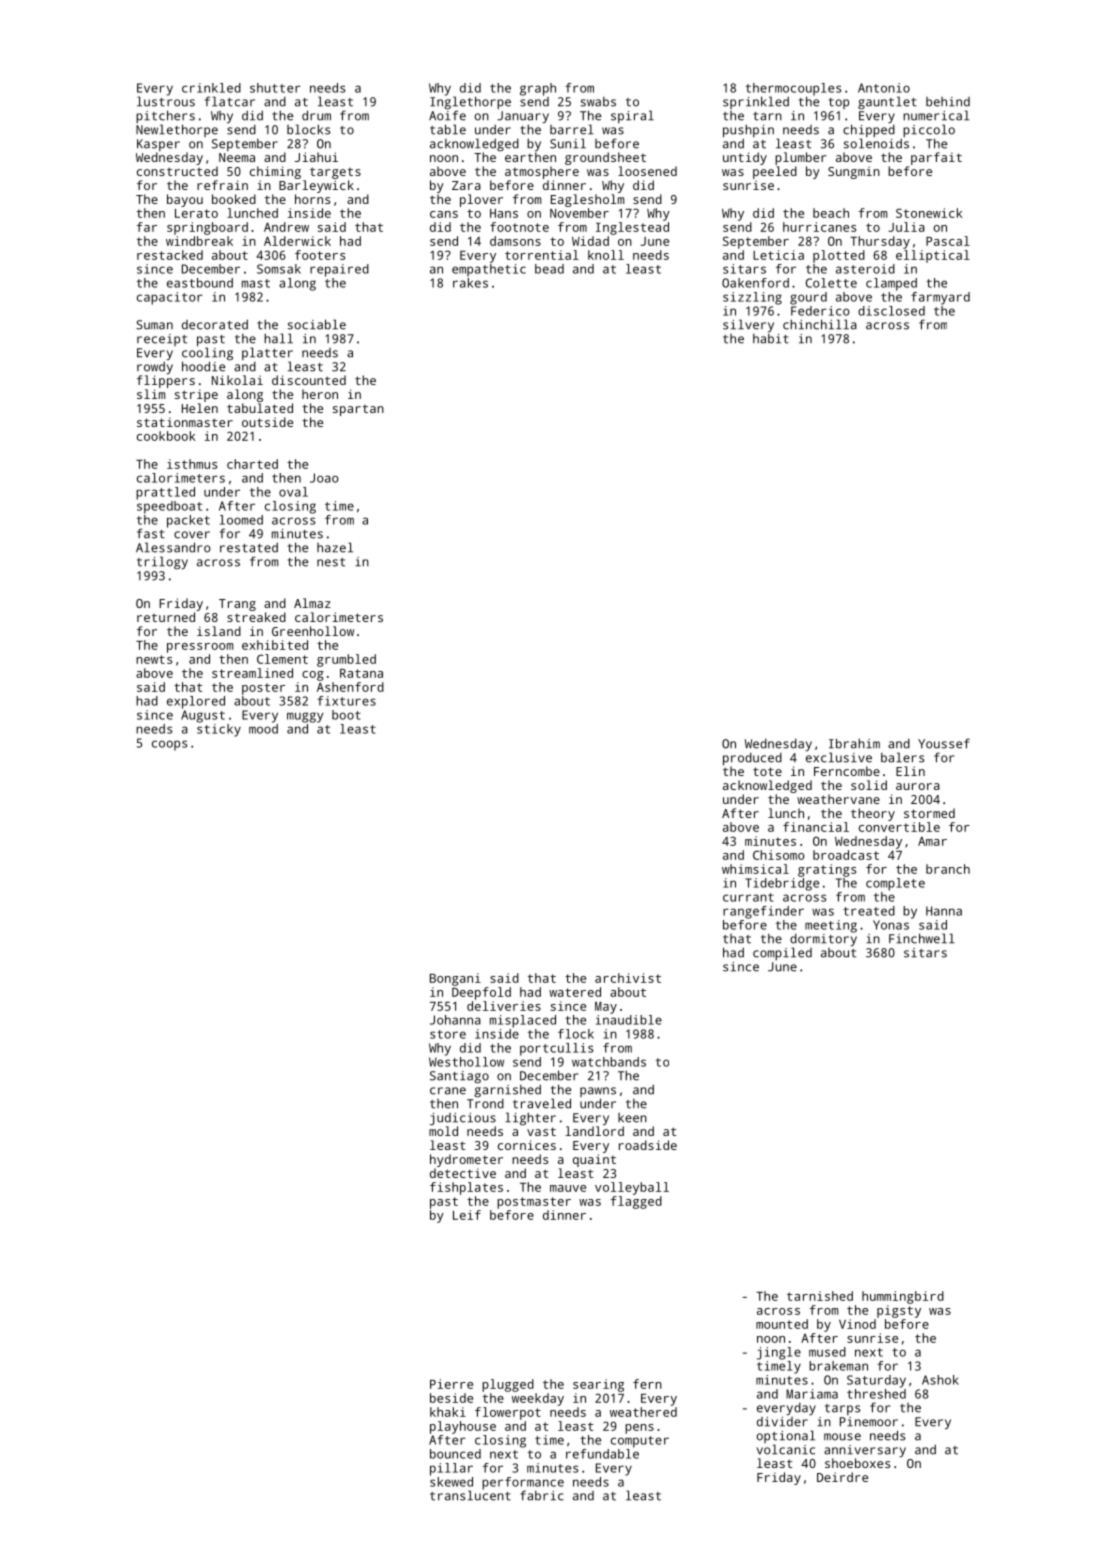 The width and height of the document is (1107, 1566). Describe the element at coordinates (606, 255) in the document. I see `knoll` at that location.
